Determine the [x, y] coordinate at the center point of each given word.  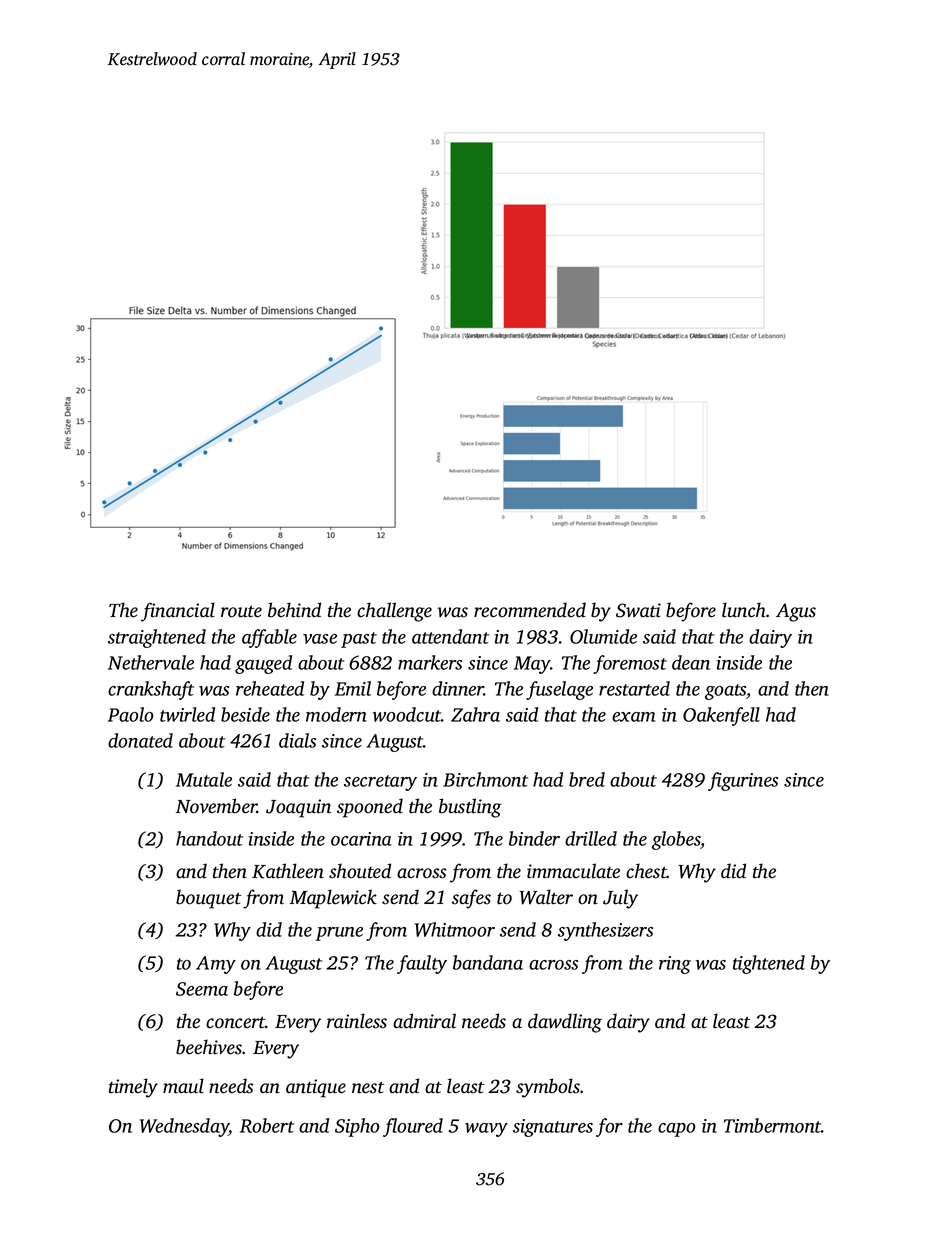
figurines [743, 781]
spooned [370, 808]
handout [209, 838]
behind [294, 610]
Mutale [204, 779]
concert [235, 1022]
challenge [394, 612]
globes [676, 840]
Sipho [357, 1127]
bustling [470, 808]
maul [183, 1086]
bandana [488, 962]
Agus [796, 612]
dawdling [565, 1023]
